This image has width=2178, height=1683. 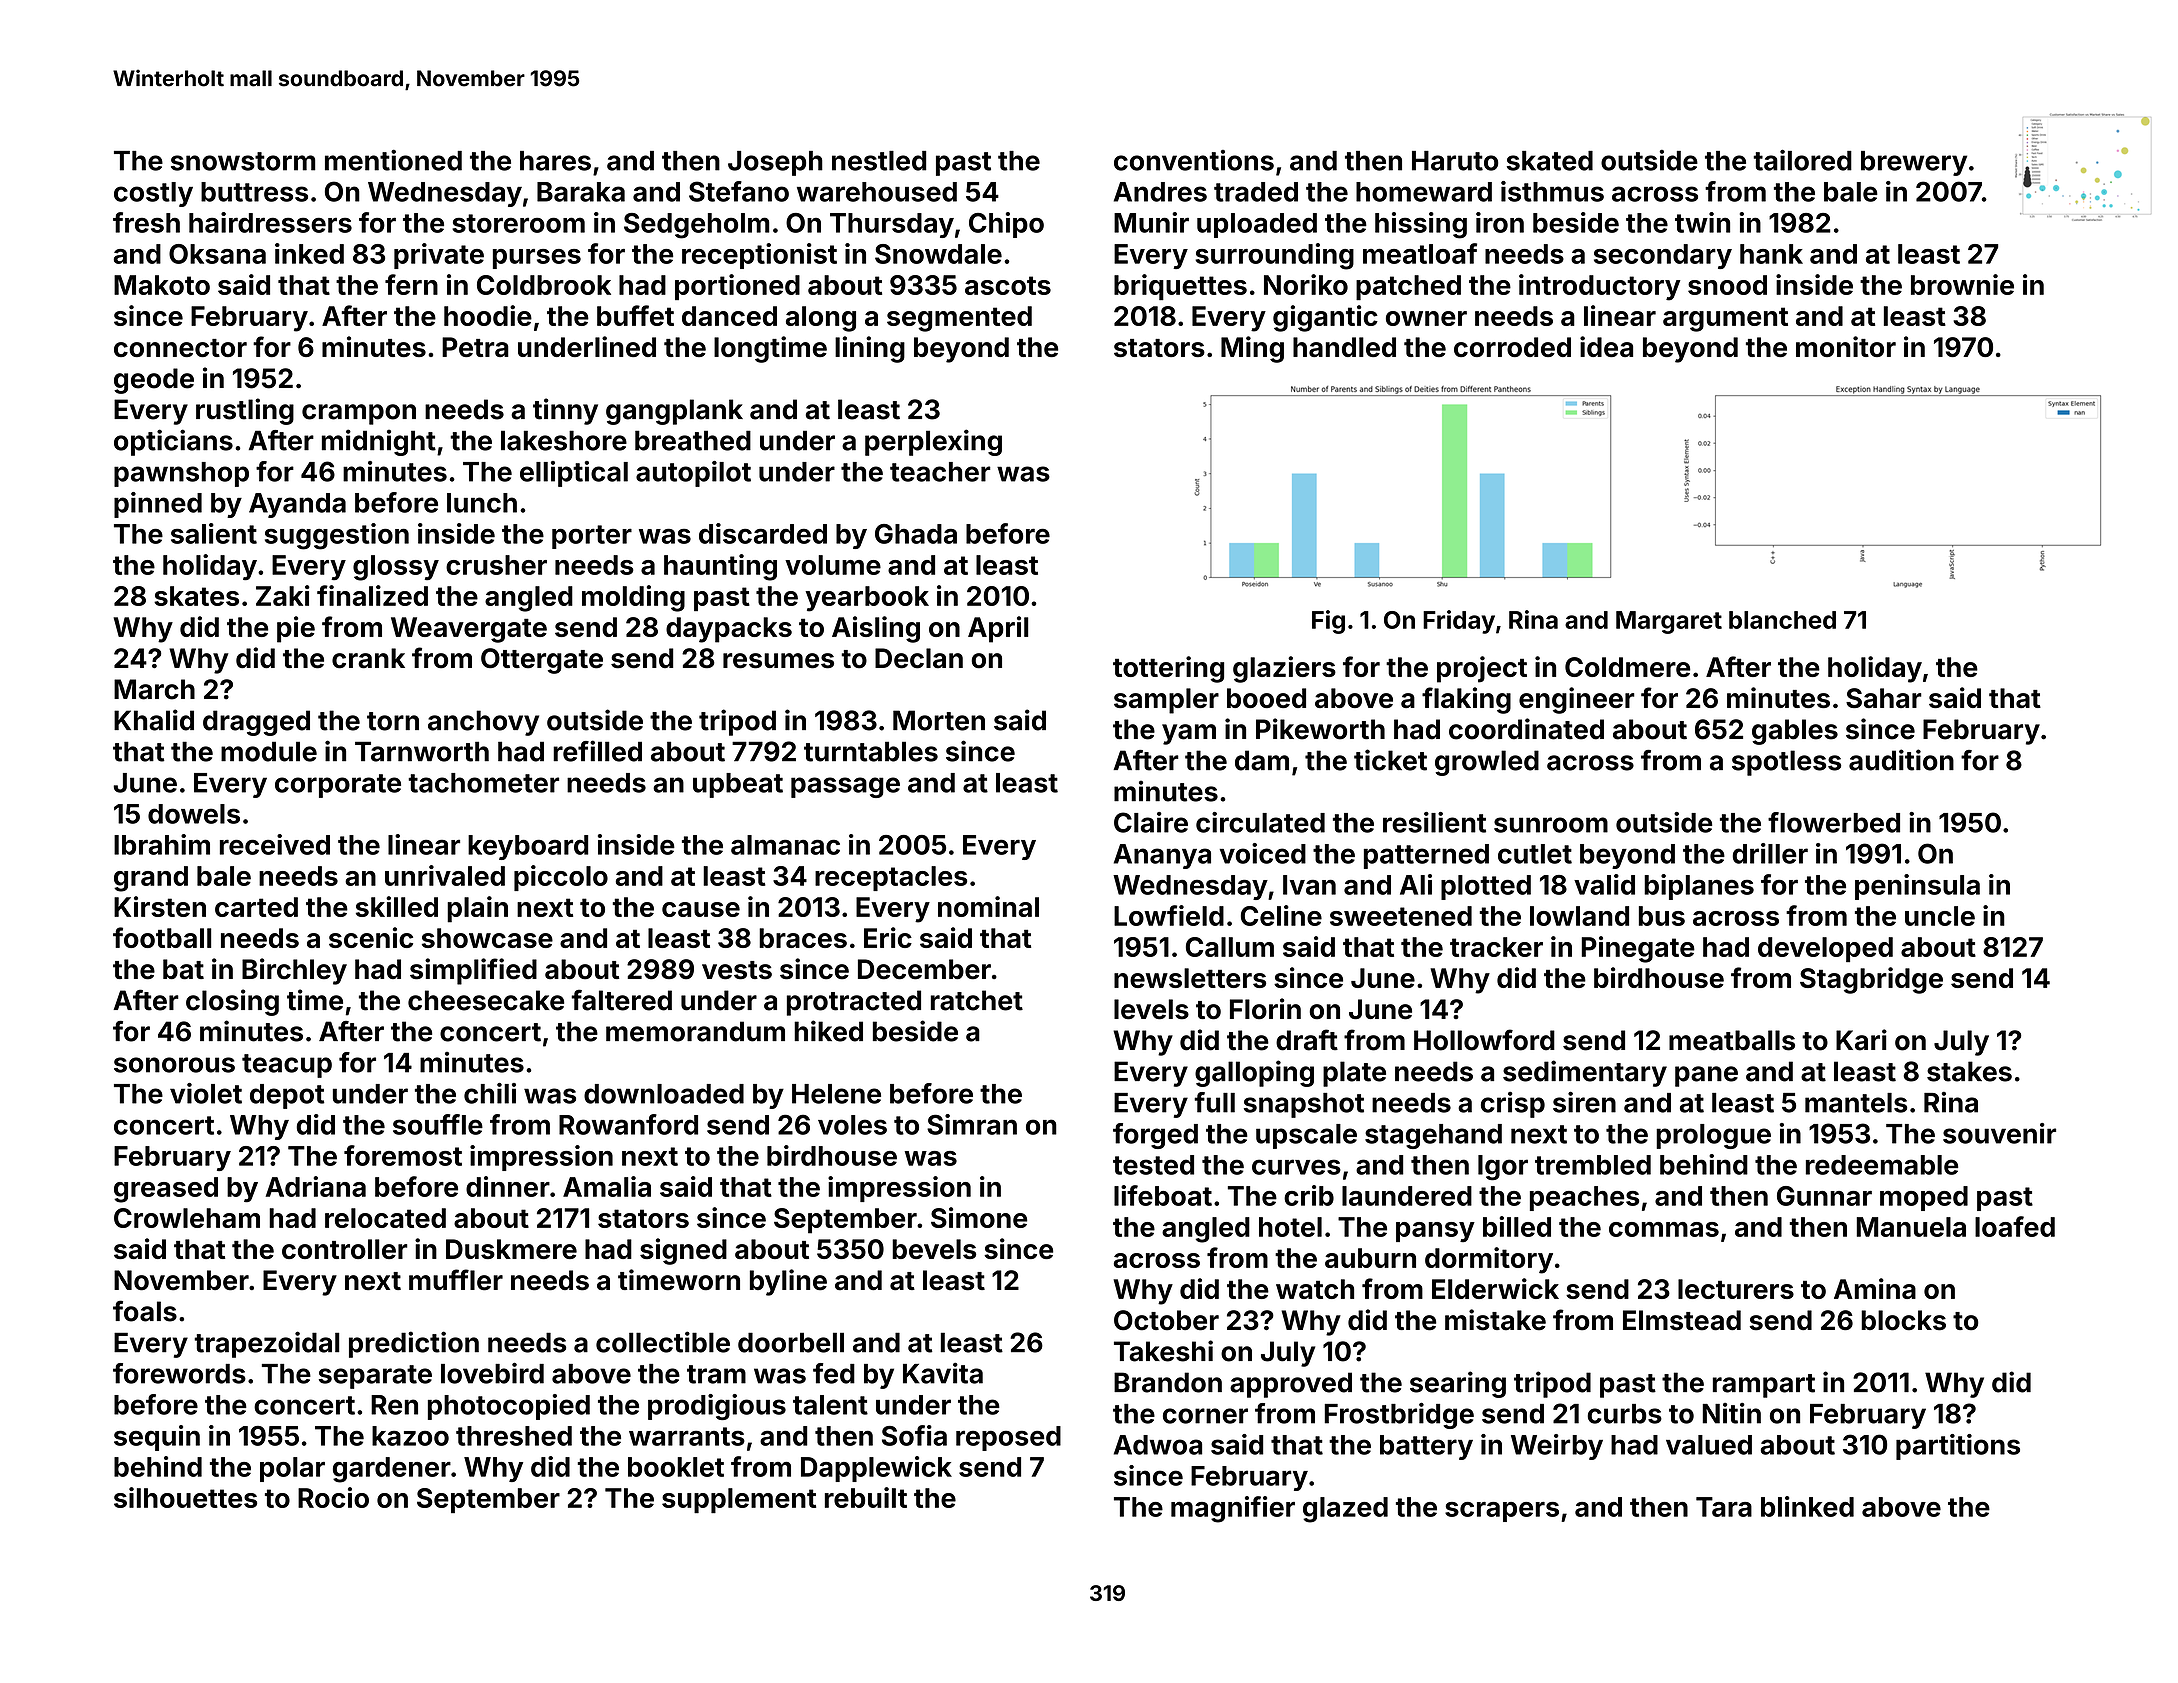 I want to click on growled, so click(x=1487, y=763).
